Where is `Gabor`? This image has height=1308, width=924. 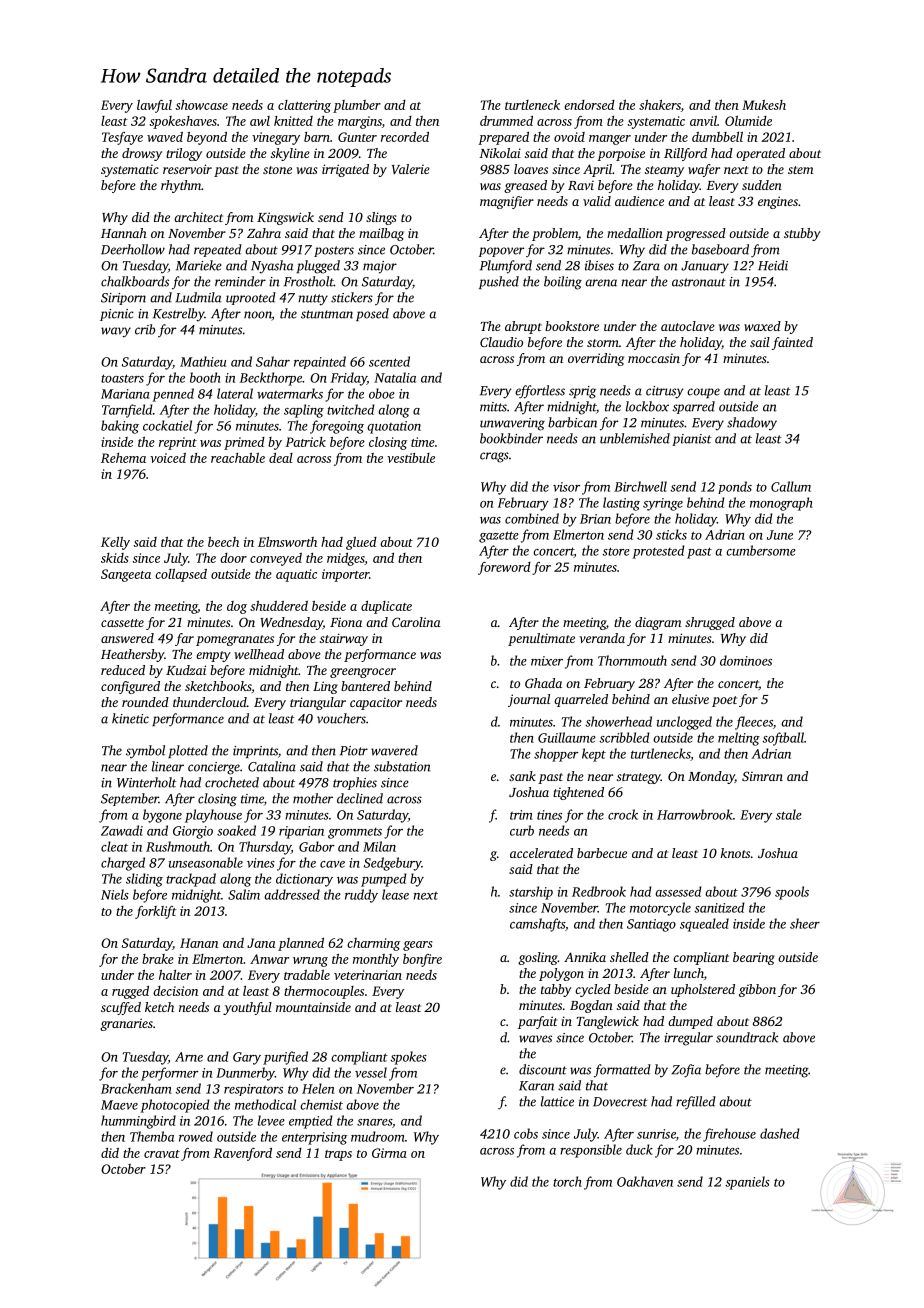
Gabor is located at coordinates (316, 846).
